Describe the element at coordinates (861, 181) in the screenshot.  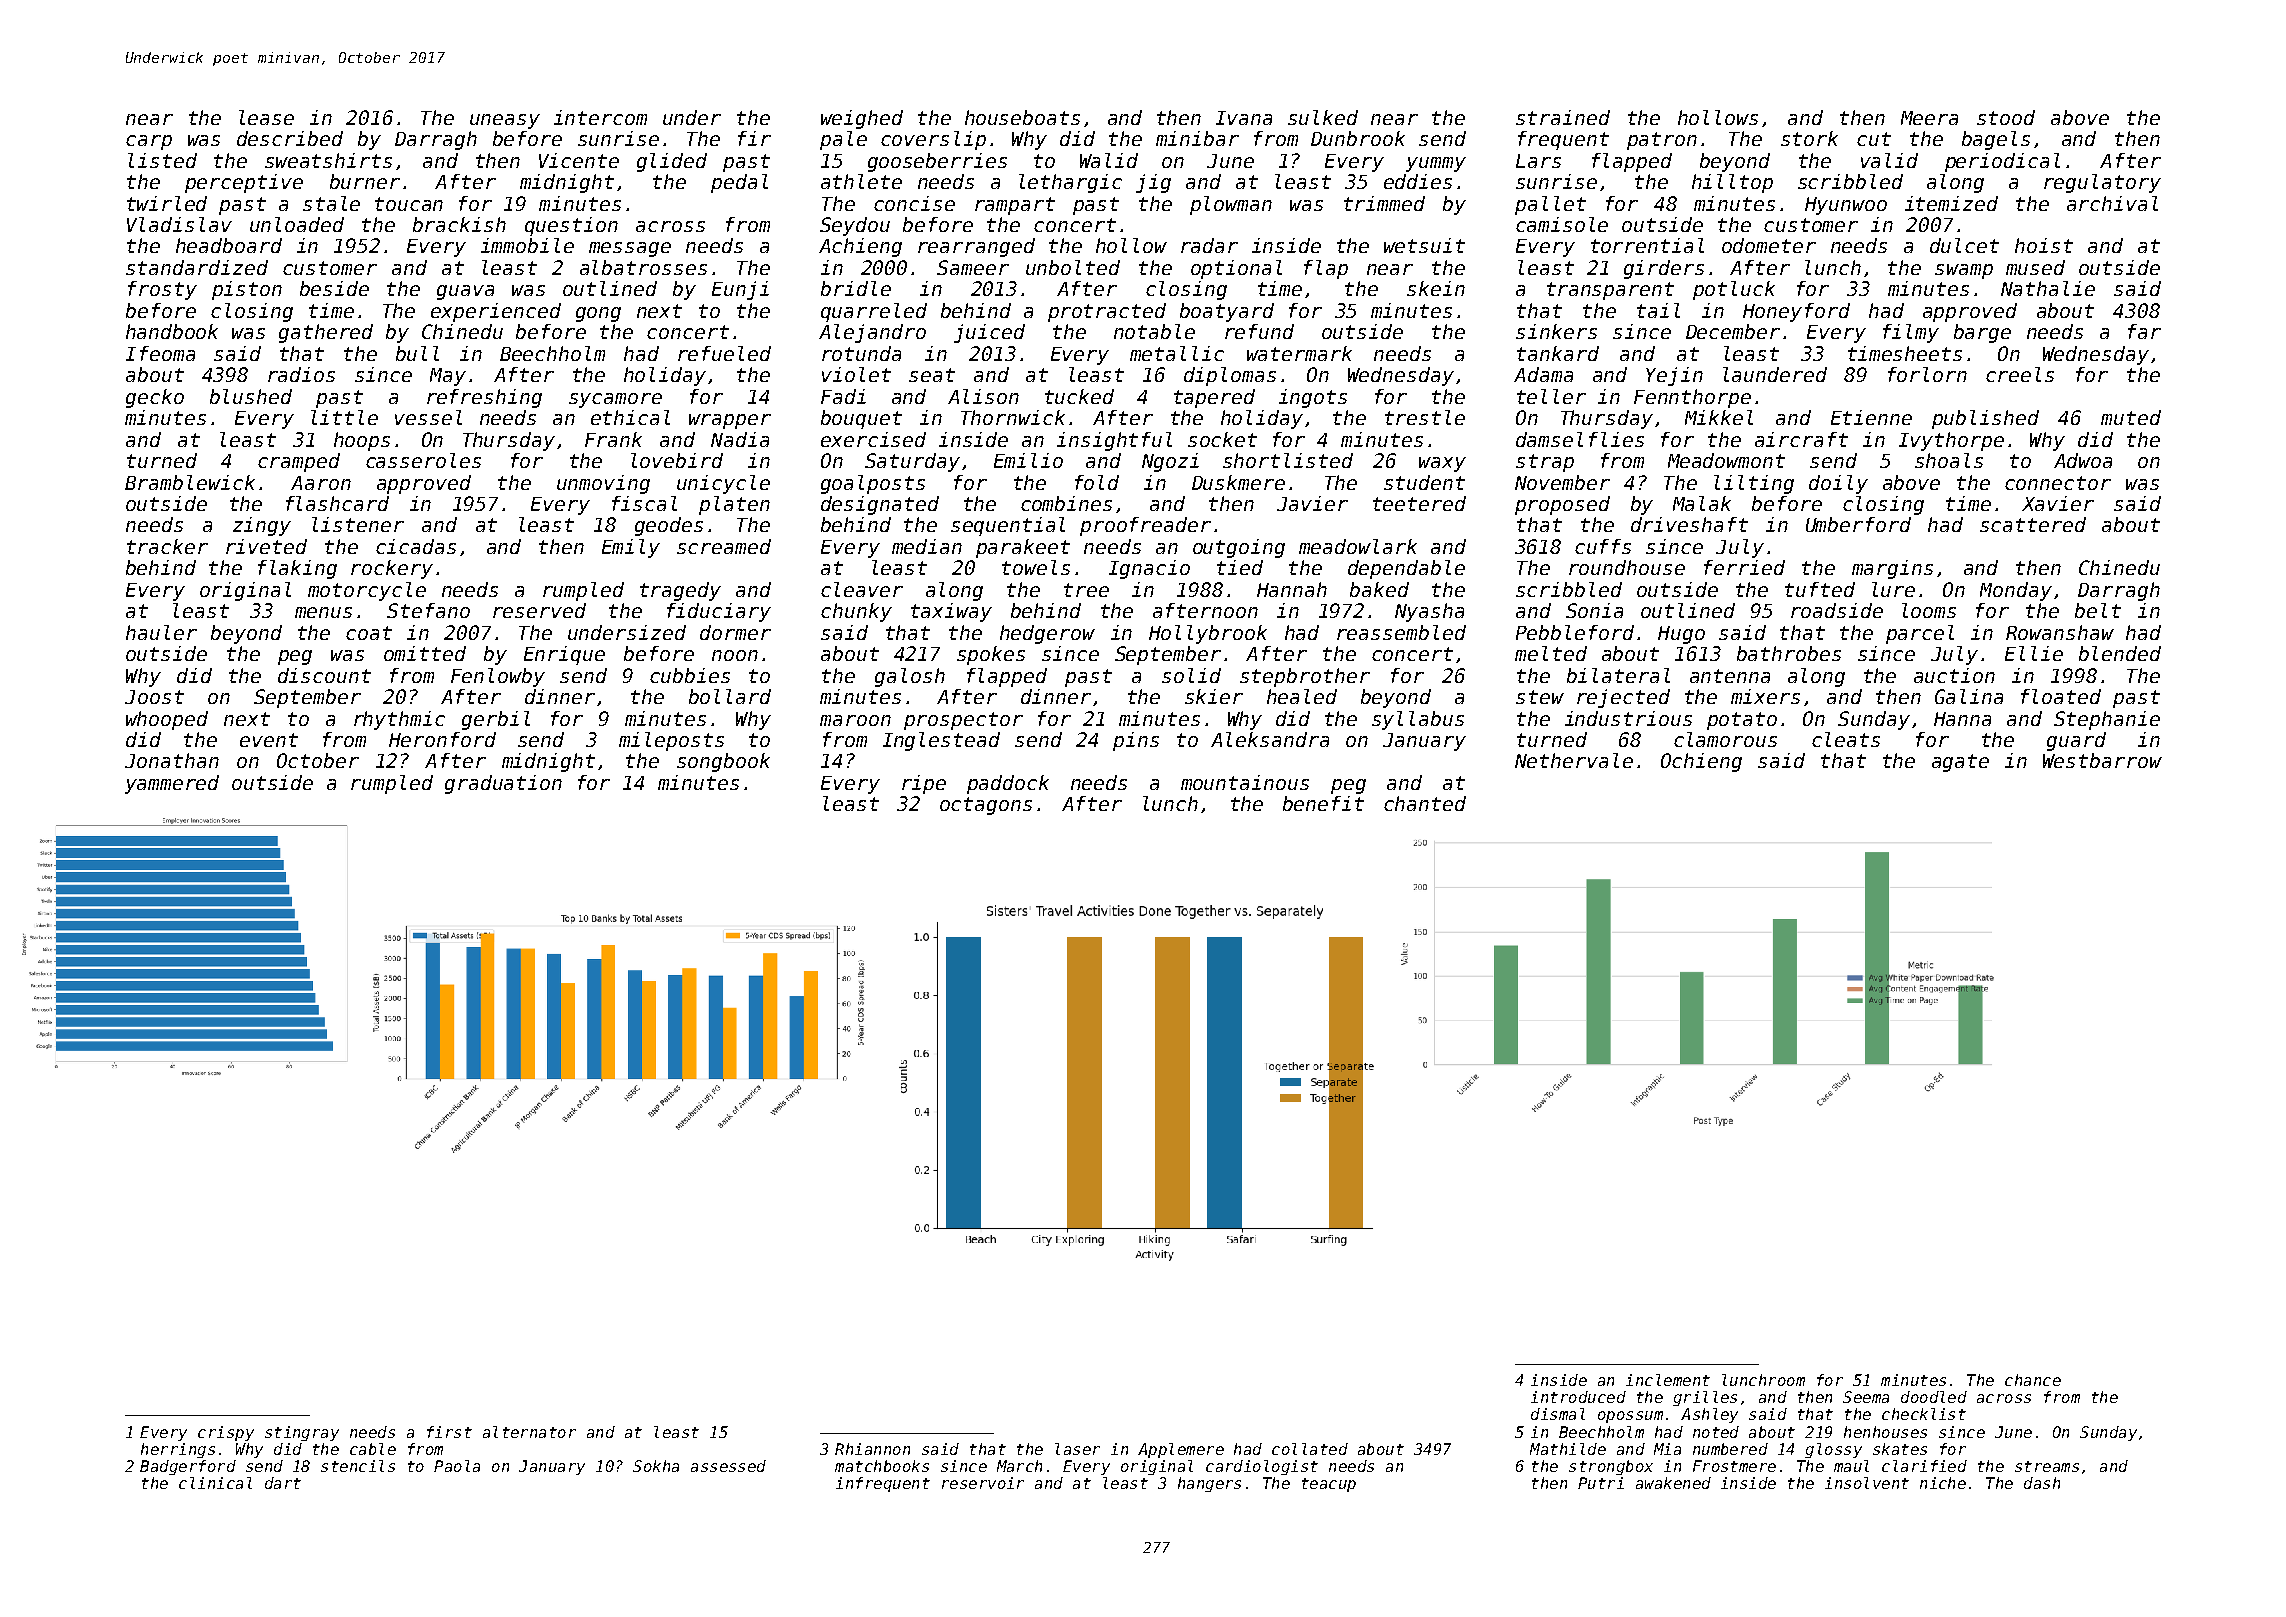
I see `athlete` at that location.
